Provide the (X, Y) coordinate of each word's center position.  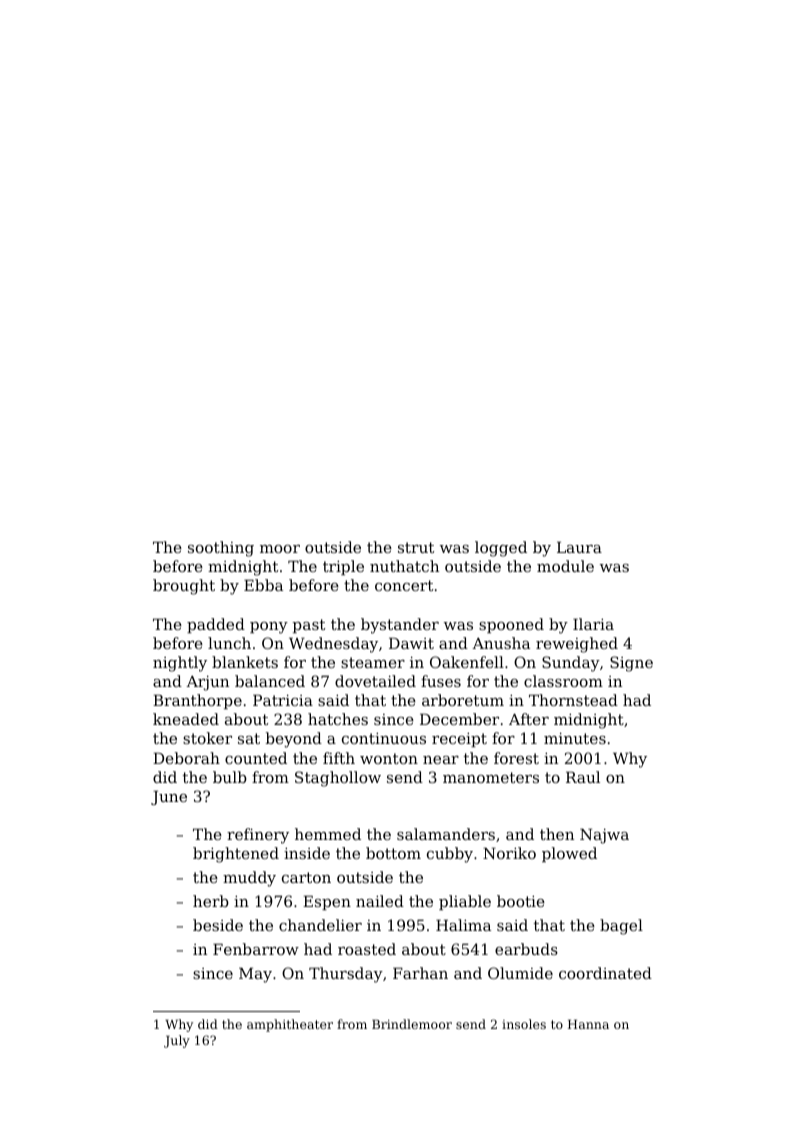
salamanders (446, 834)
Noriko (509, 853)
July (177, 1041)
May (255, 975)
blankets (245, 662)
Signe (631, 664)
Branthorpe (197, 701)
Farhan (420, 973)
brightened (236, 855)
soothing (221, 549)
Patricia (283, 700)
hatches (338, 719)
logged (501, 549)
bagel (621, 927)
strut (416, 547)
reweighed (577, 645)
